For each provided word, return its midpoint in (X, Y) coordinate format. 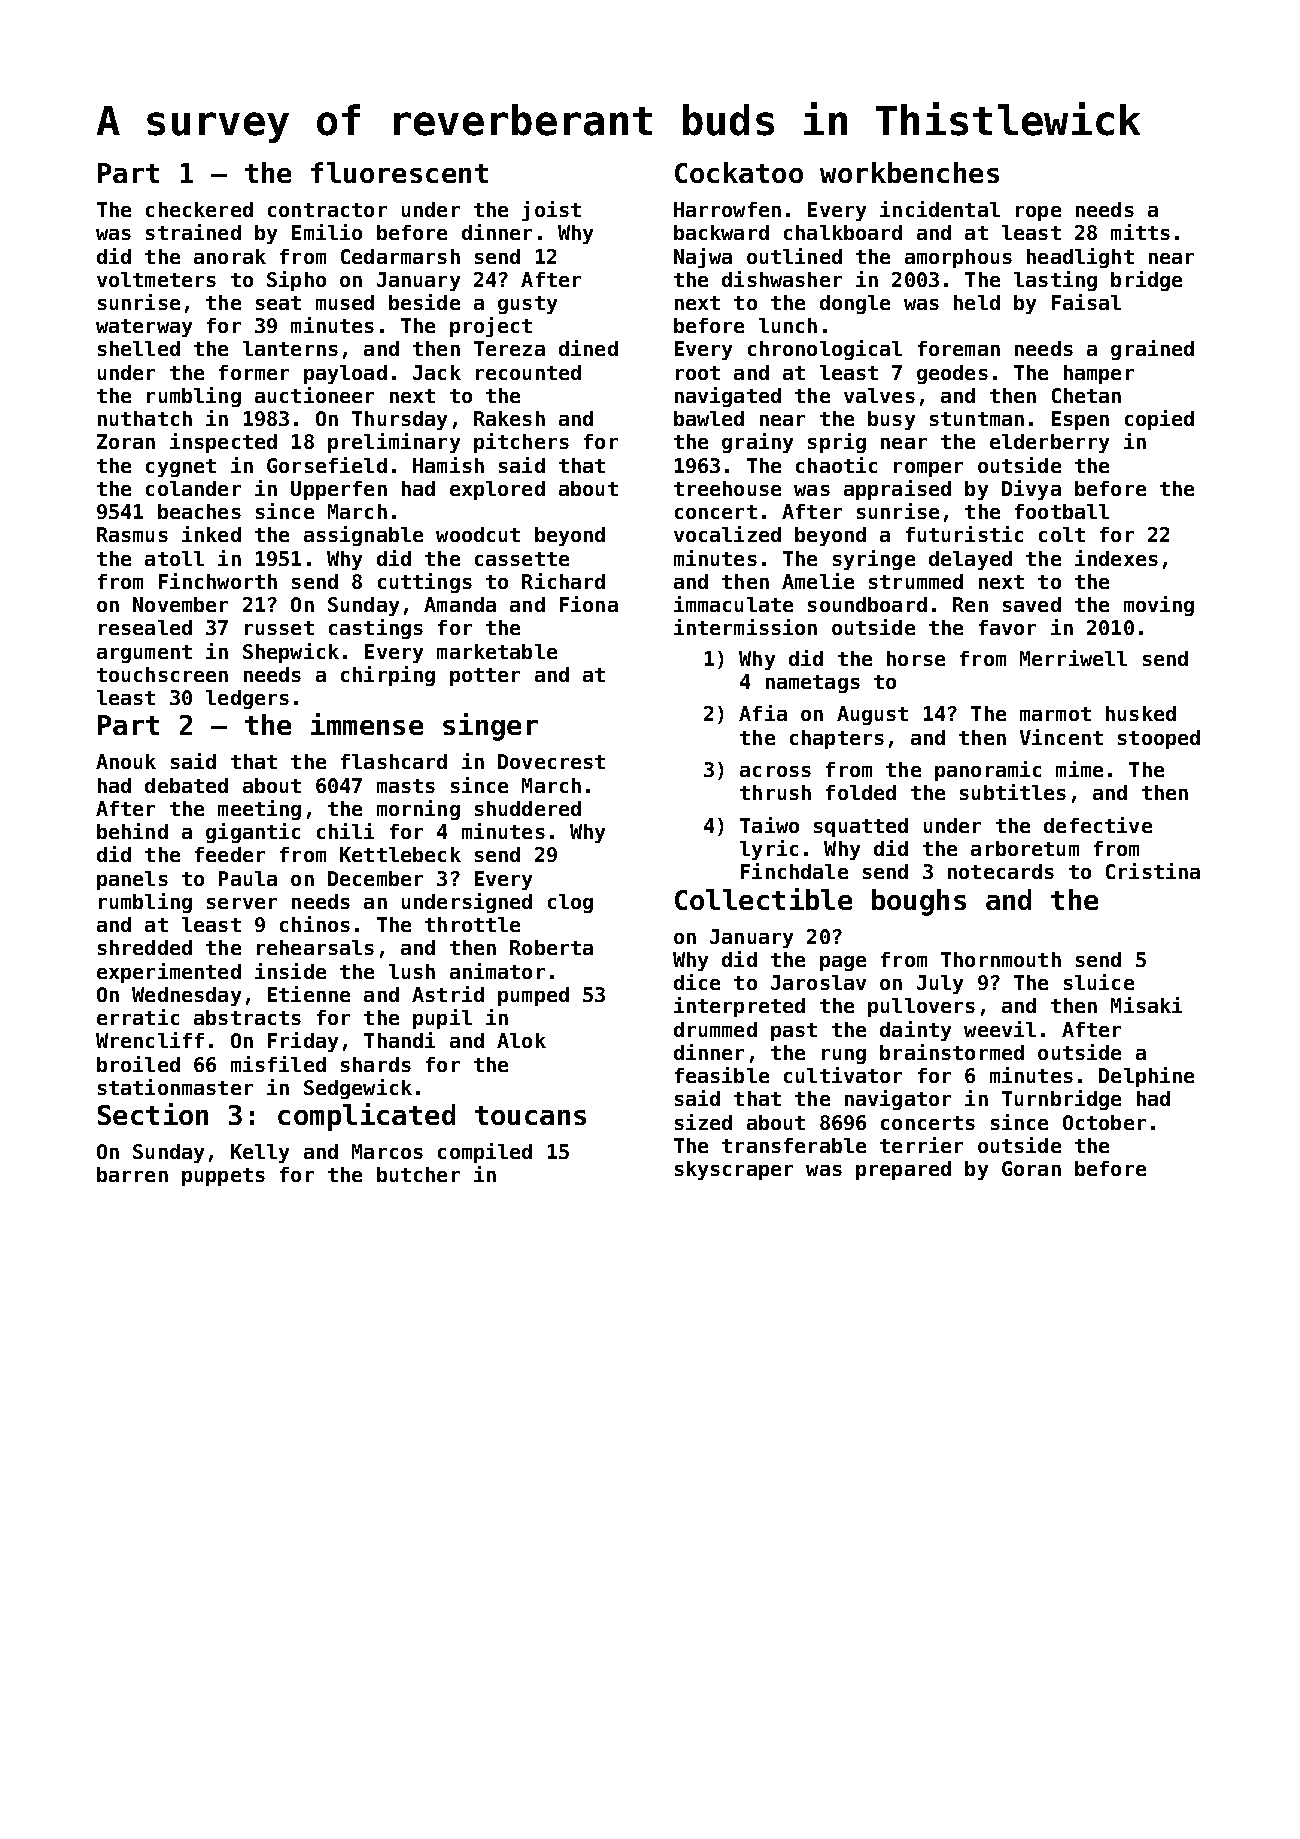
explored (497, 490)
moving (1159, 606)
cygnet (181, 468)
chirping (388, 676)
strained (193, 232)
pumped (533, 996)
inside (290, 971)
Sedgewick (358, 1089)
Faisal (1086, 302)
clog (570, 903)
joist (551, 211)
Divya (1031, 490)
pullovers (921, 1007)
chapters (837, 739)
